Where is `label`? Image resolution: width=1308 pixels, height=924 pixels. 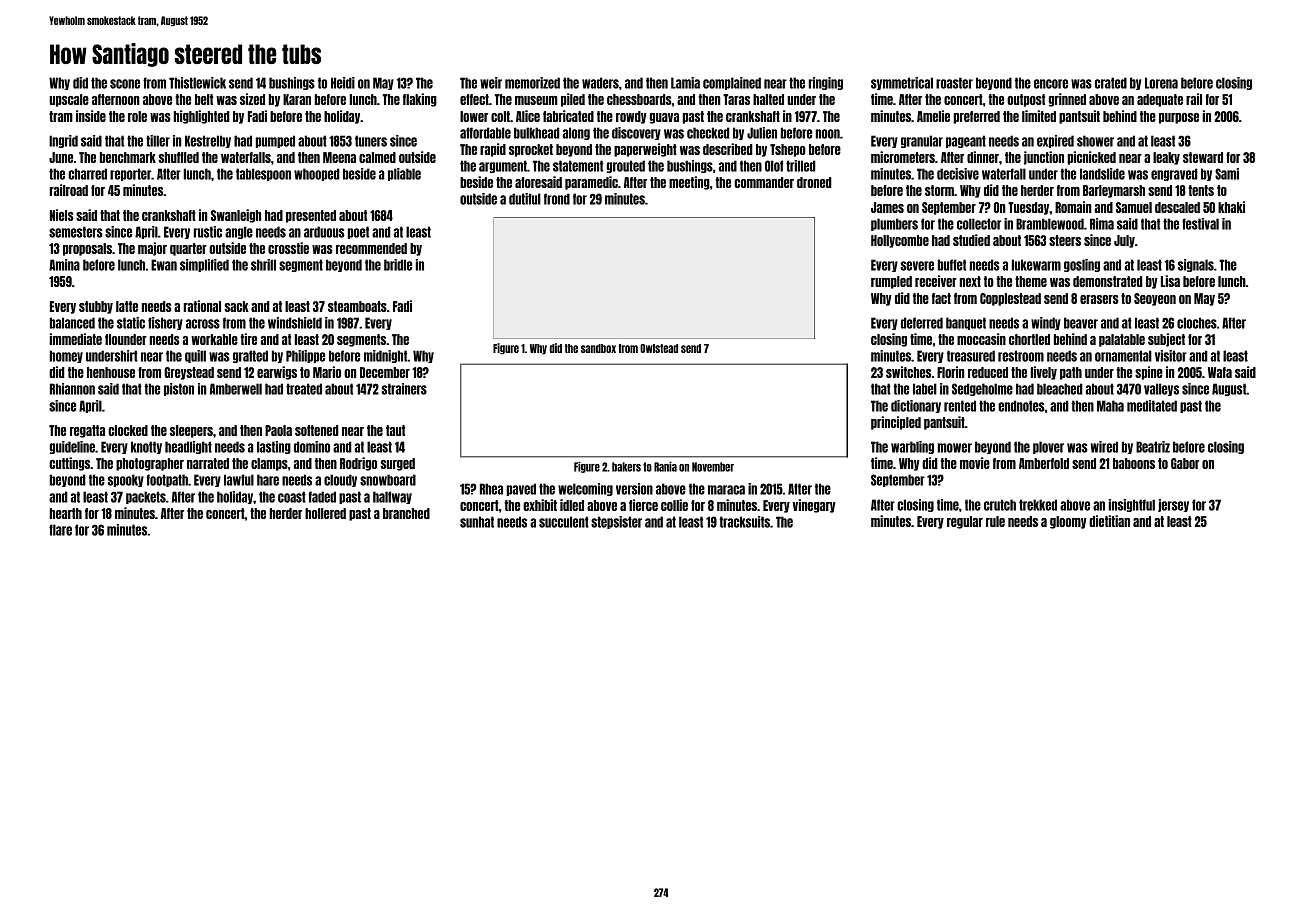
label is located at coordinates (925, 389).
